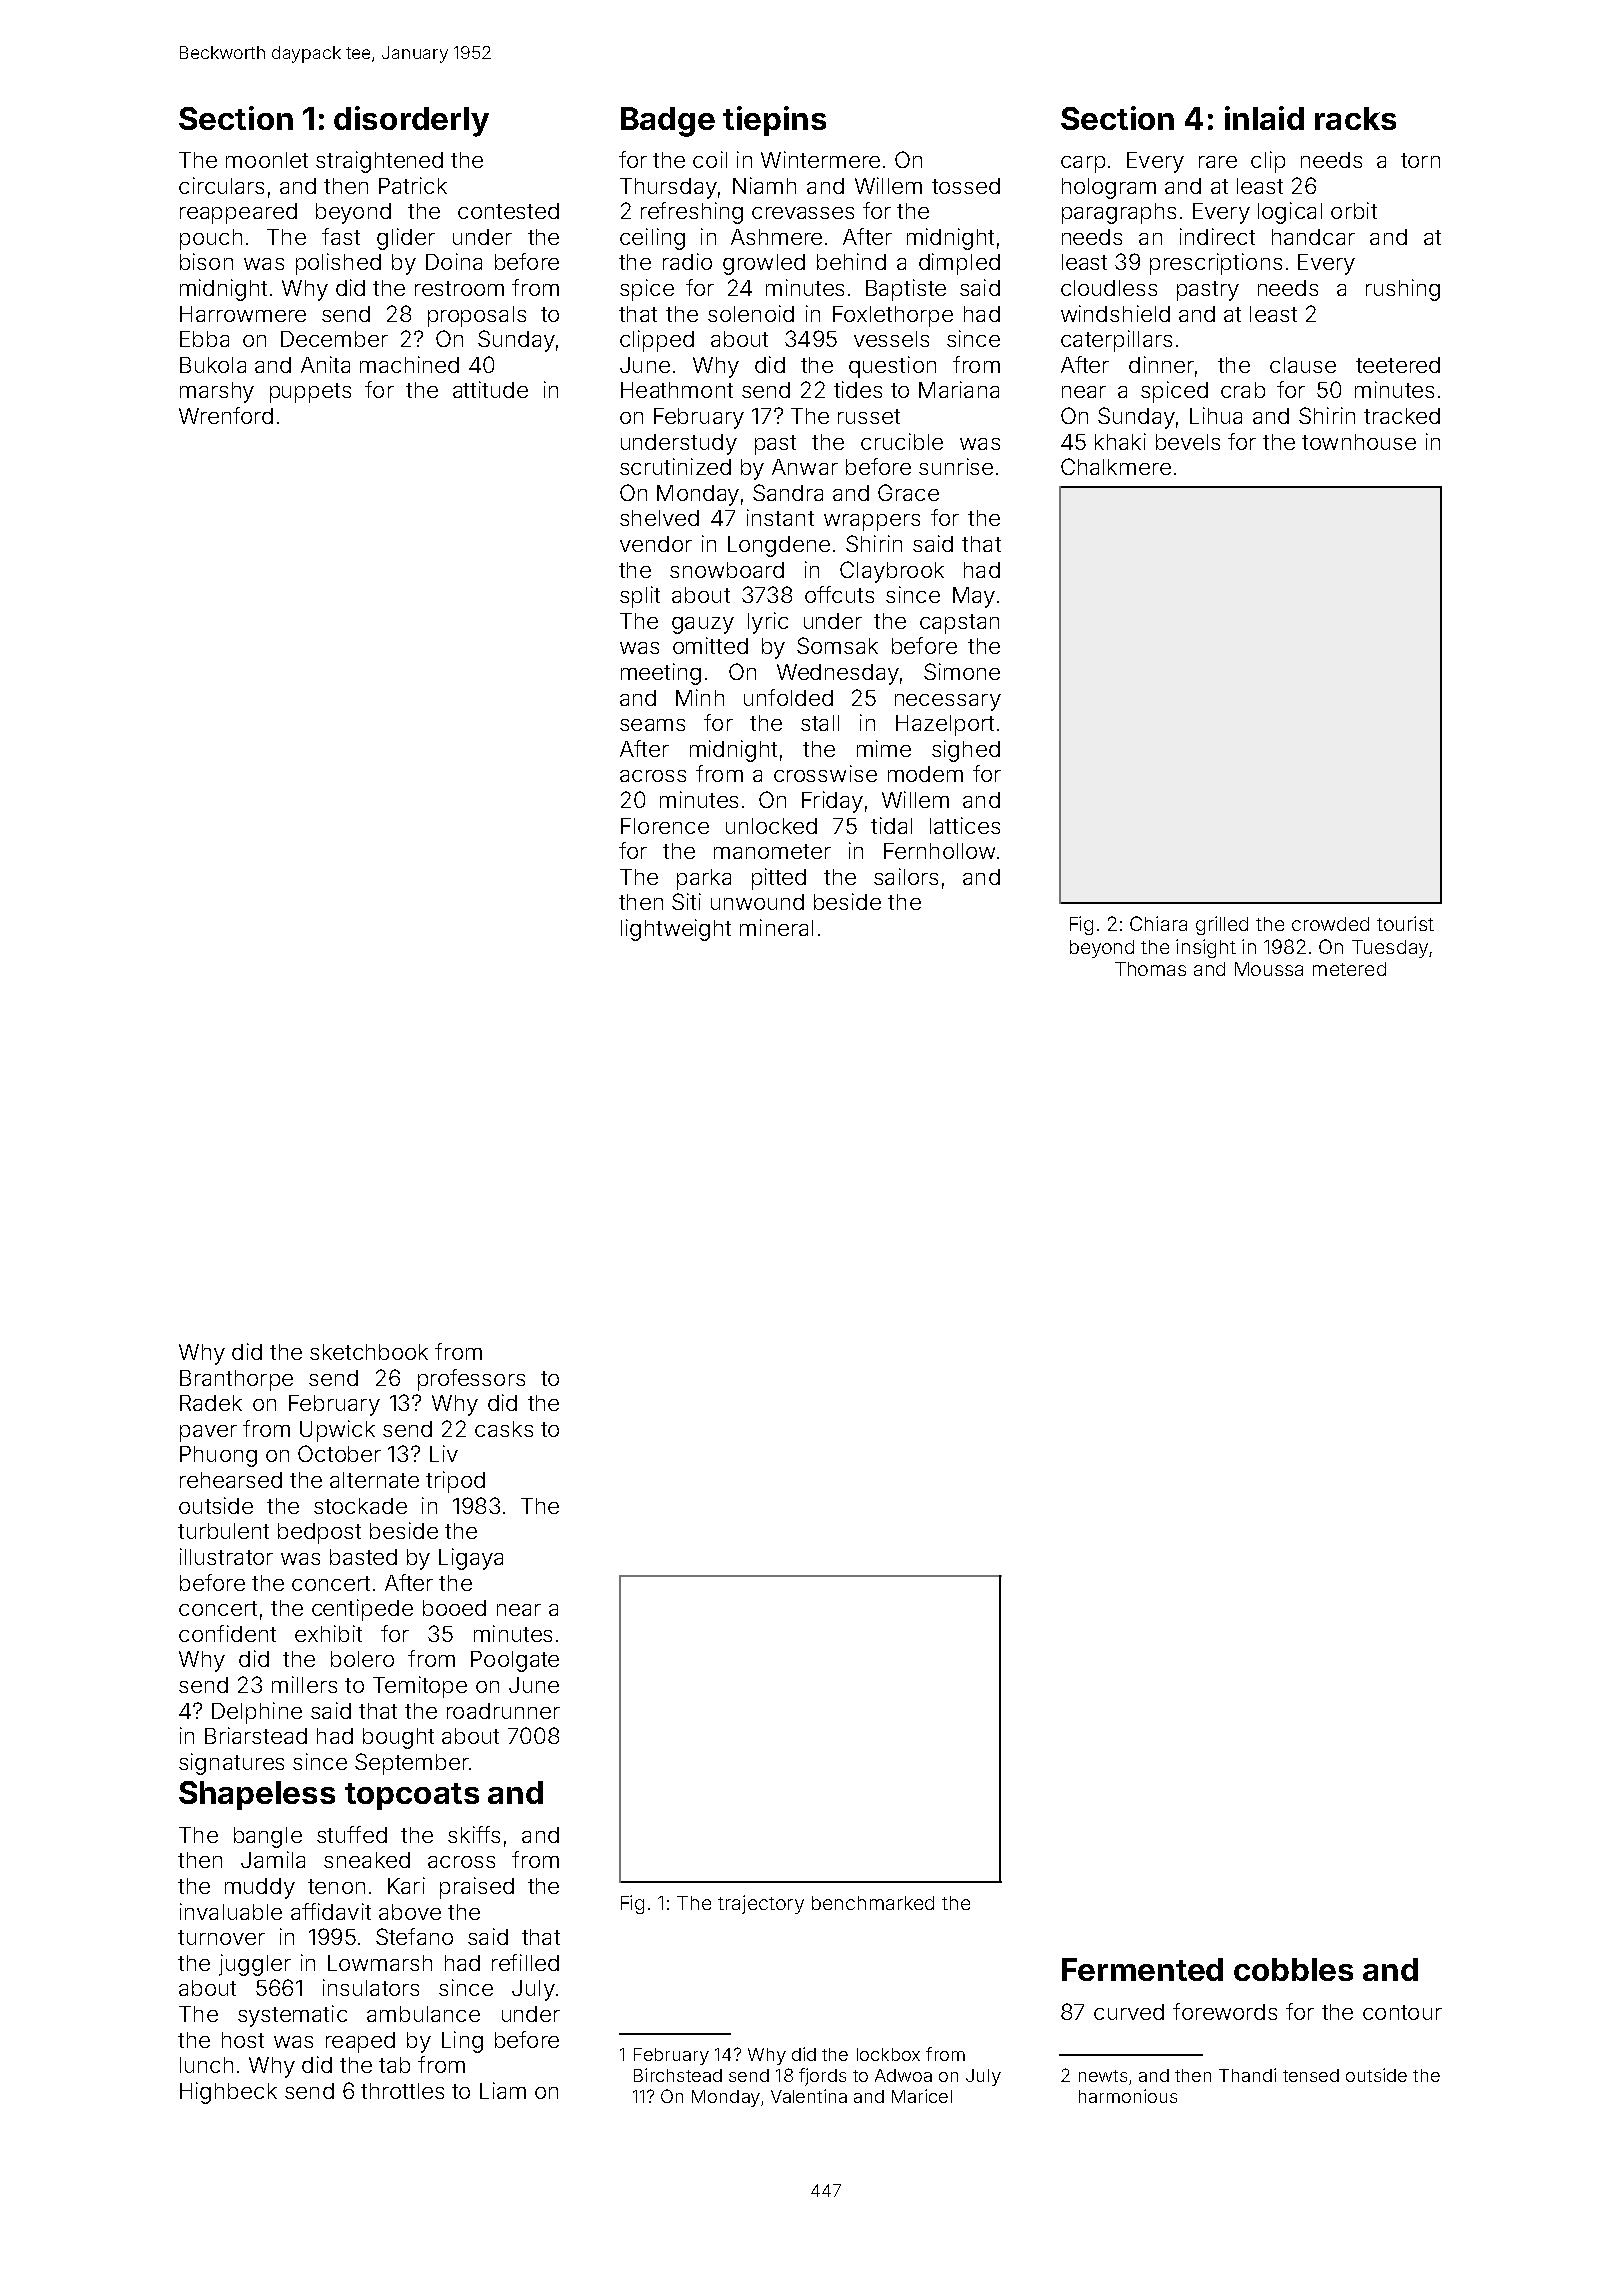 Image resolution: width=1620 pixels, height=2292 pixels. What do you see at coordinates (236, 1380) in the screenshot?
I see `Branthorpe` at bounding box center [236, 1380].
